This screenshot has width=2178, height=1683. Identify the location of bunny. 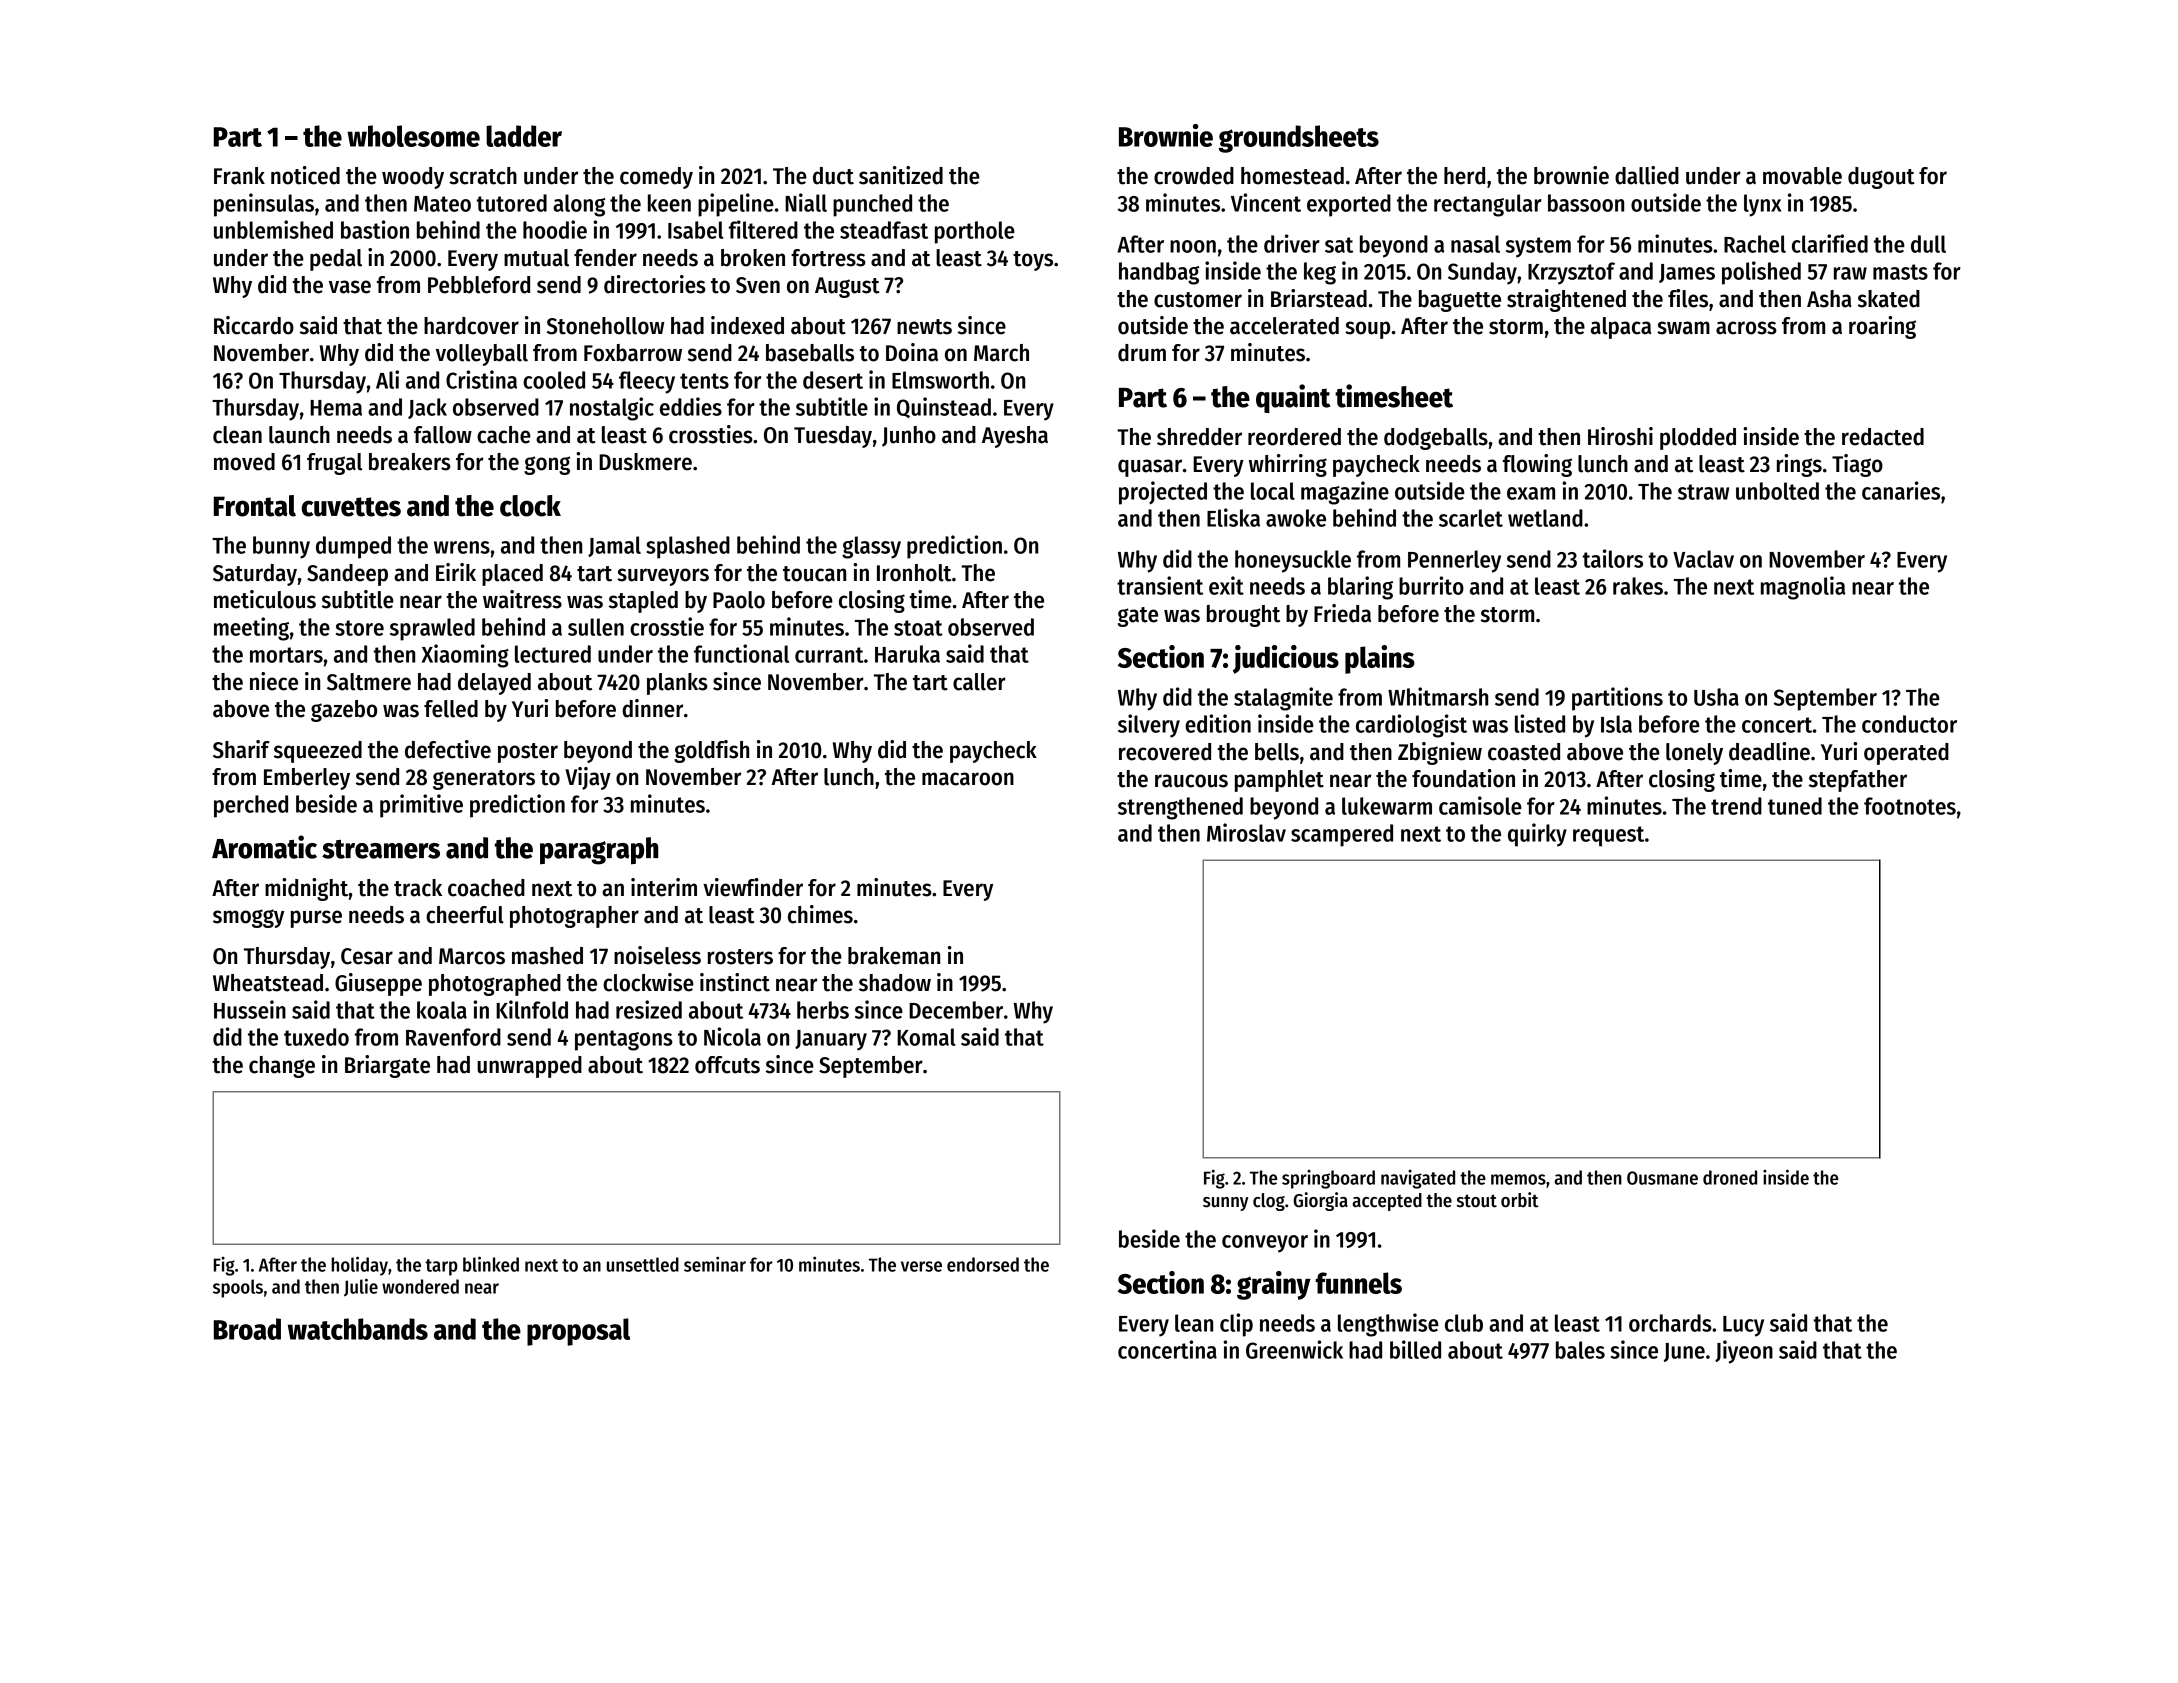
(281, 547).
